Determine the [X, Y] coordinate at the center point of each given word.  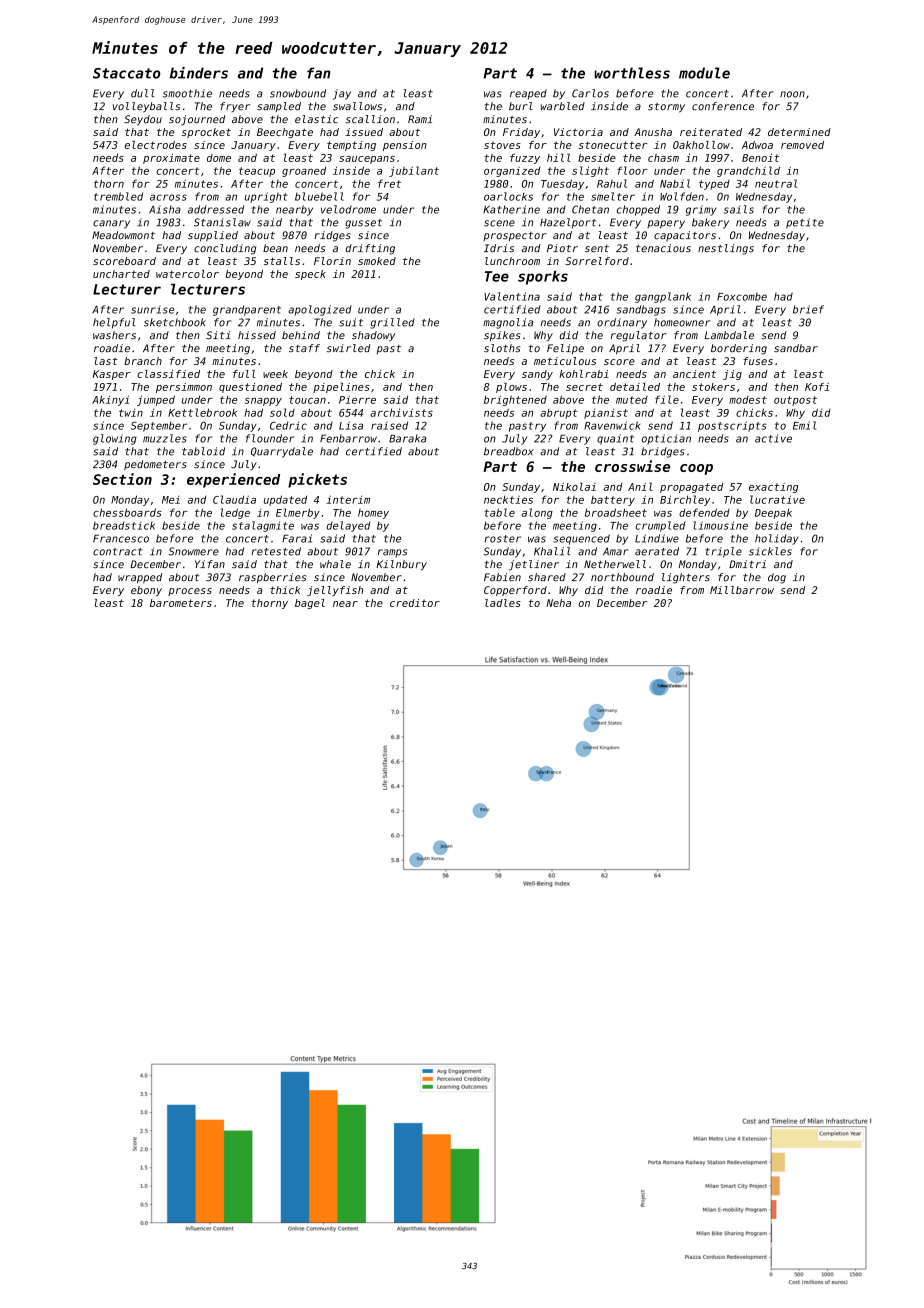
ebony [146, 591]
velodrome [348, 209]
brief [808, 309]
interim [348, 499]
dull [142, 93]
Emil [804, 425]
